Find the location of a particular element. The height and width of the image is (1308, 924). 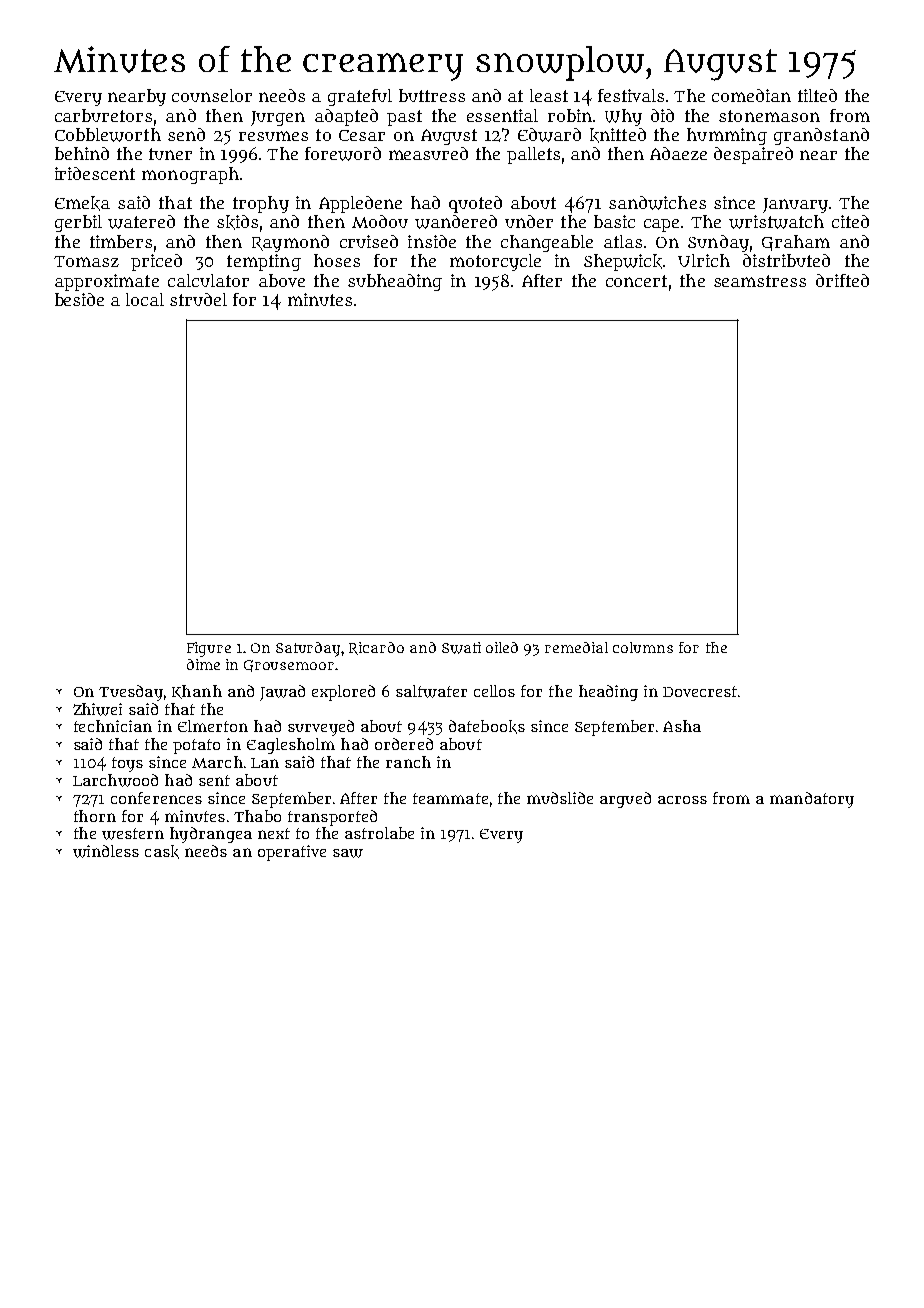

oiled is located at coordinates (502, 647).
